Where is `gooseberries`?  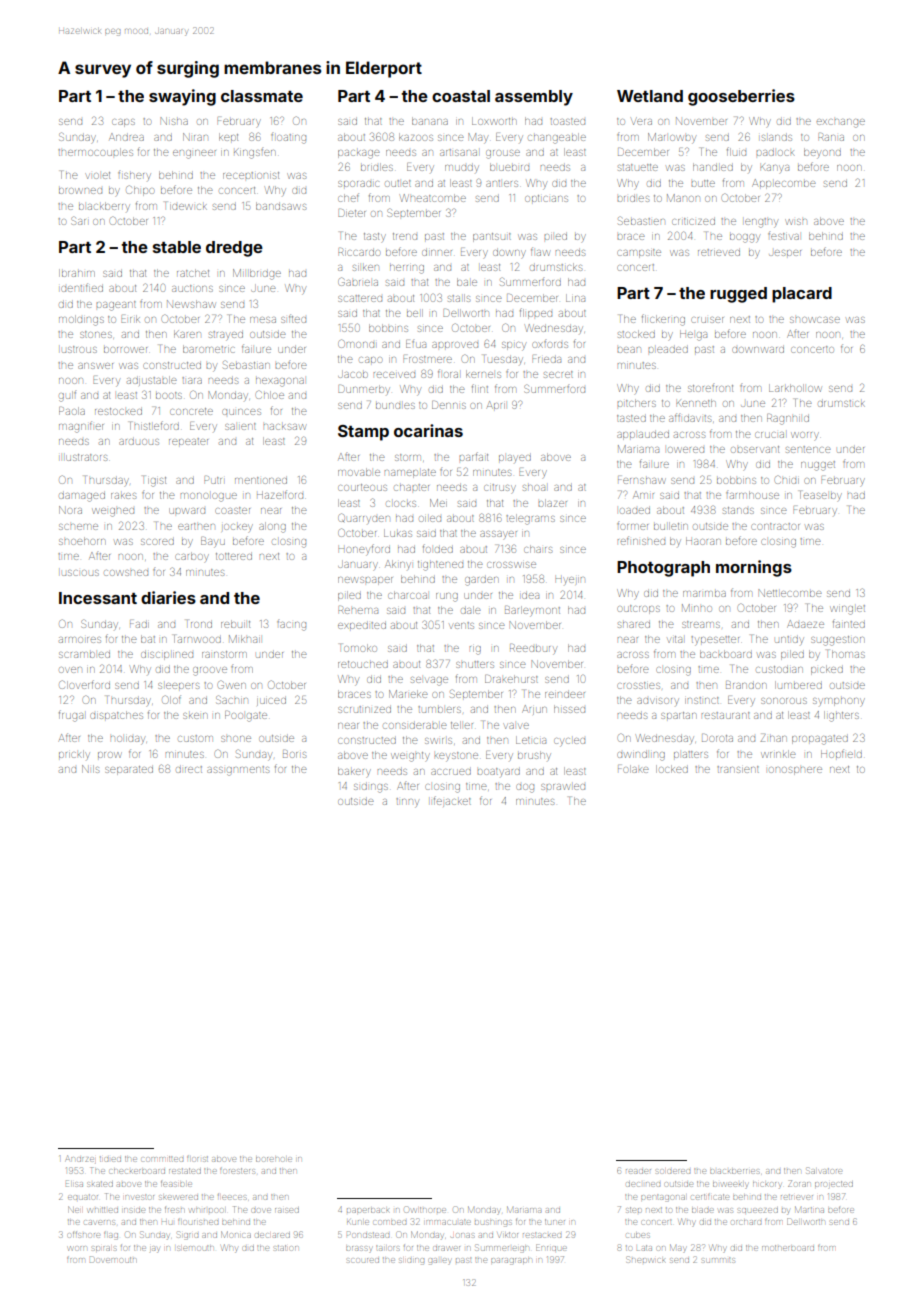
gooseberries is located at coordinates (741, 97).
